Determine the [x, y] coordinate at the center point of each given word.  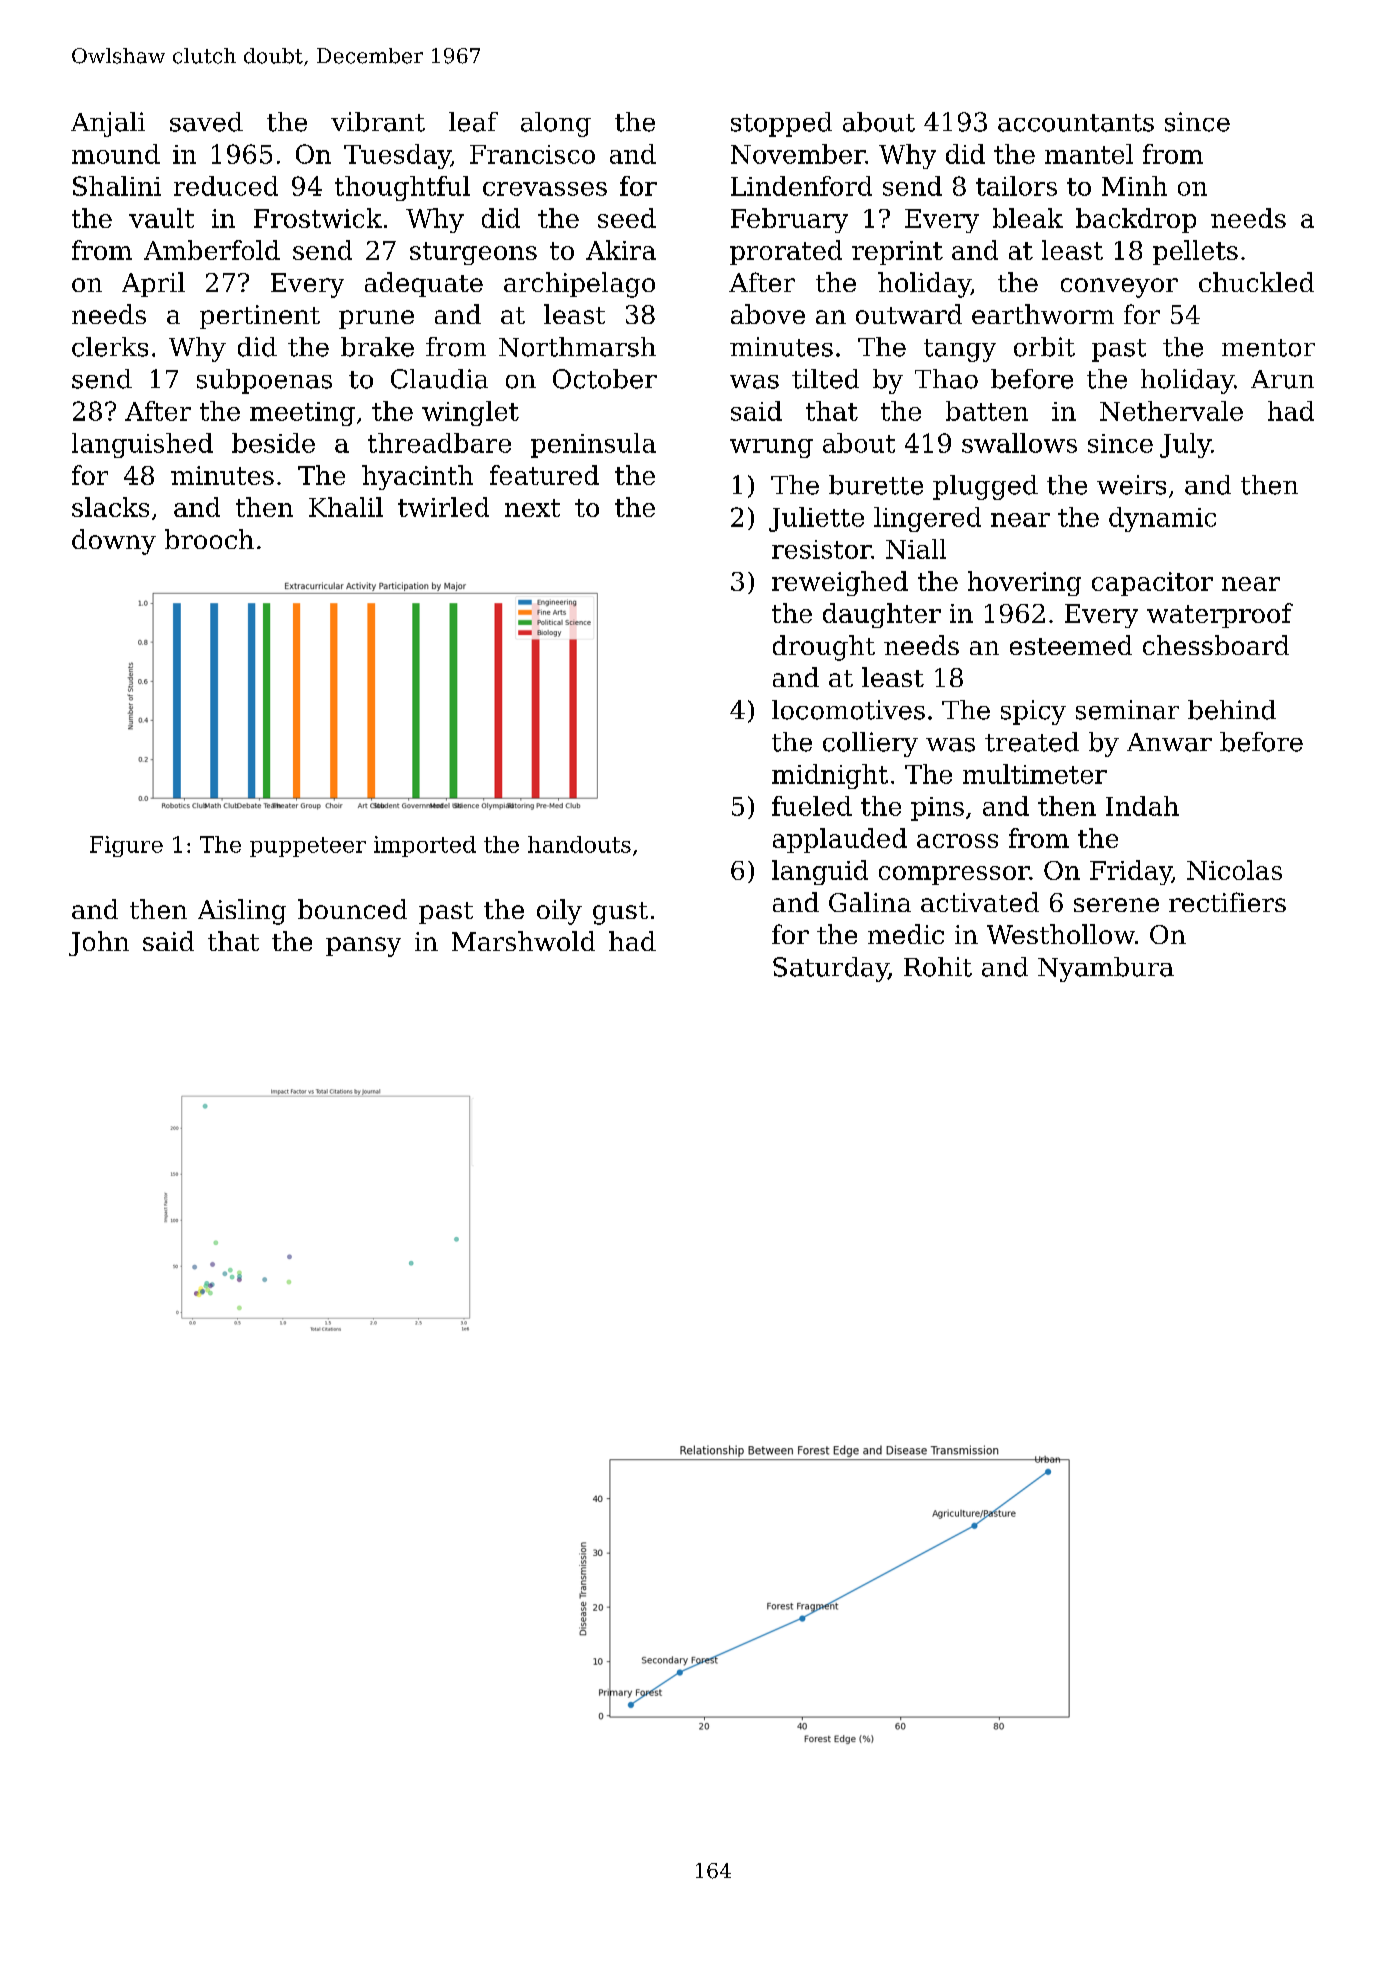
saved [206, 122]
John [99, 943]
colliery [870, 744]
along [556, 124]
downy [114, 542]
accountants [1076, 123]
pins [937, 809]
